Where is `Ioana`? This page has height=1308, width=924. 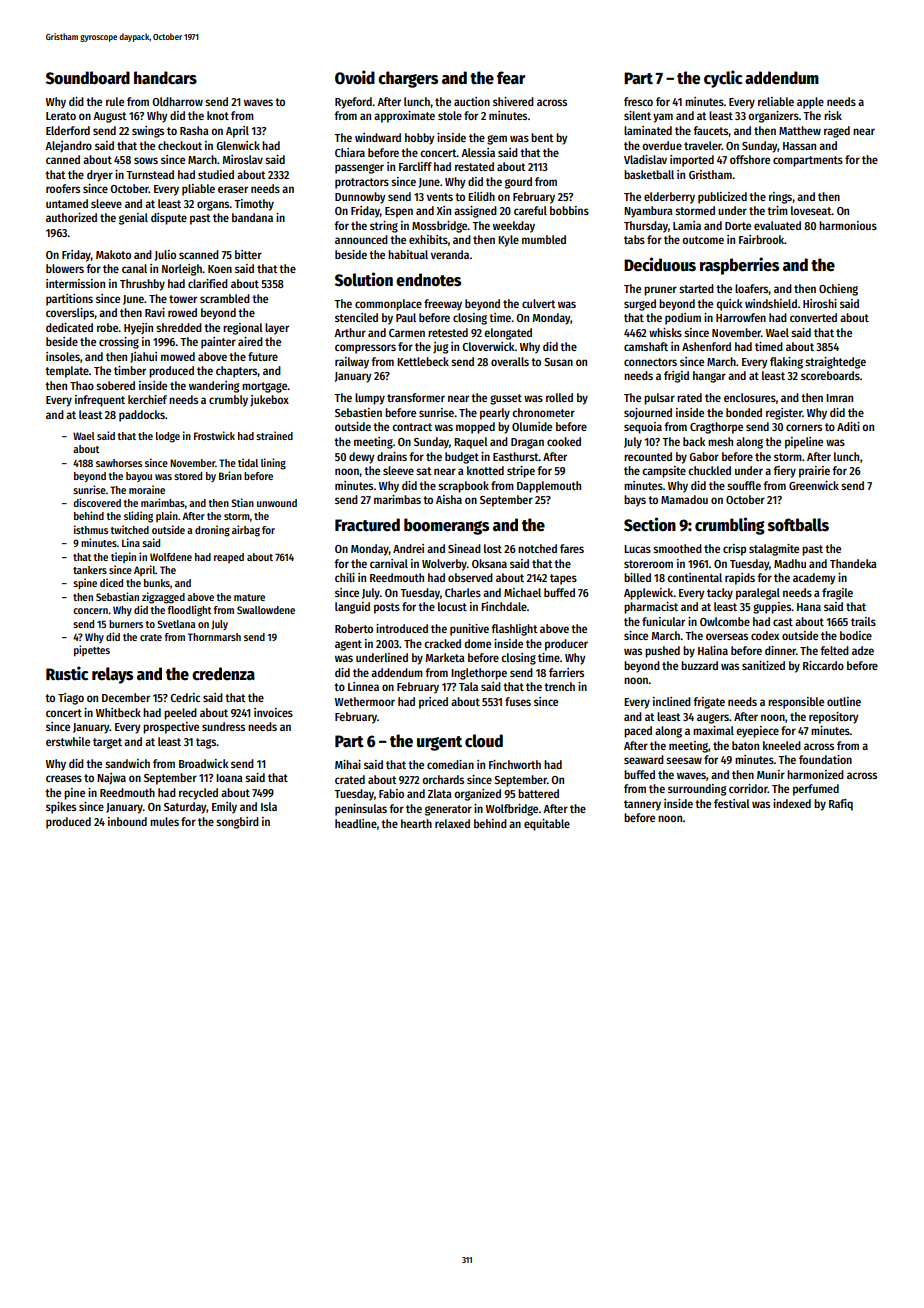
Ioana is located at coordinates (229, 778).
